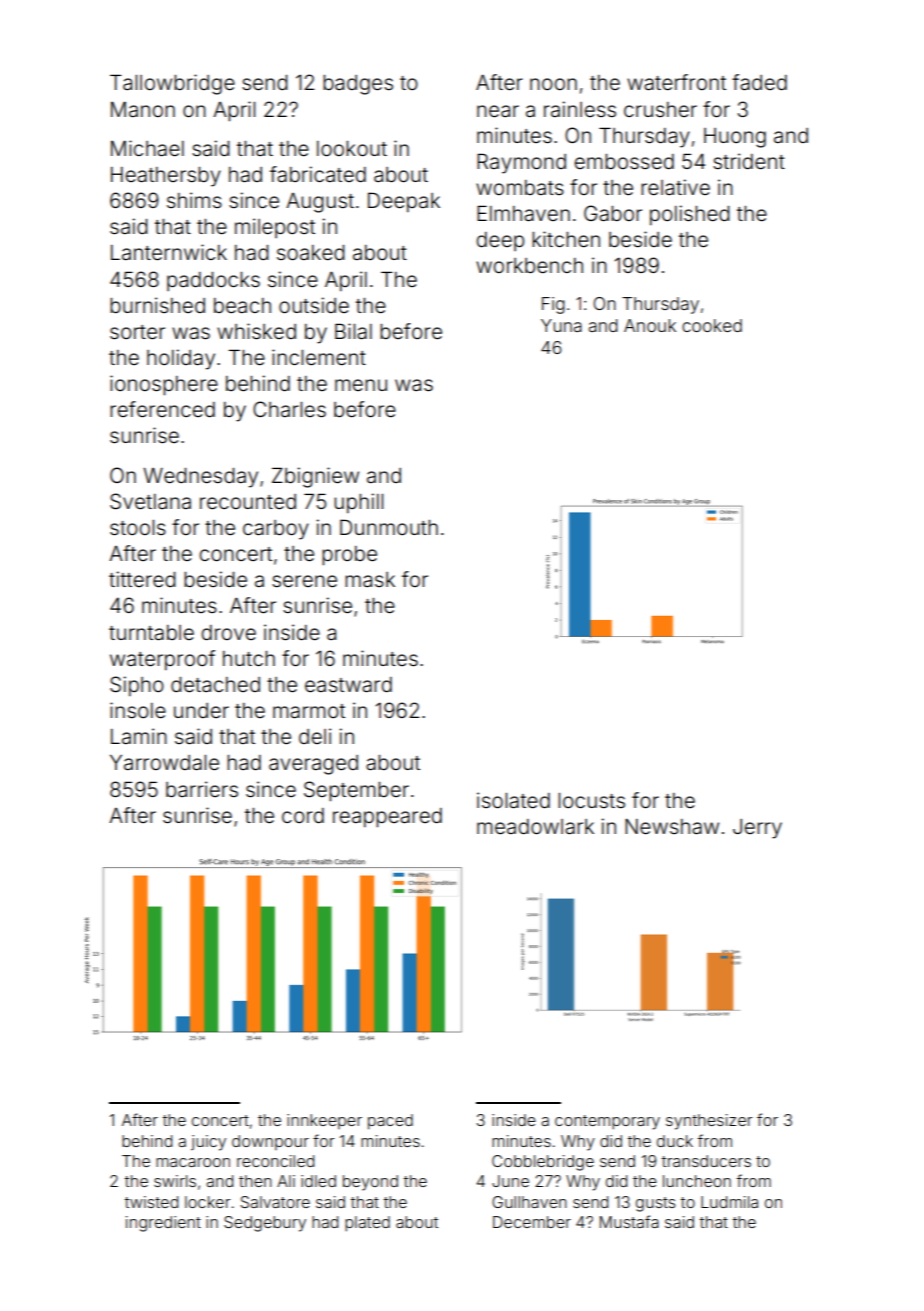  I want to click on juicy, so click(208, 1143).
